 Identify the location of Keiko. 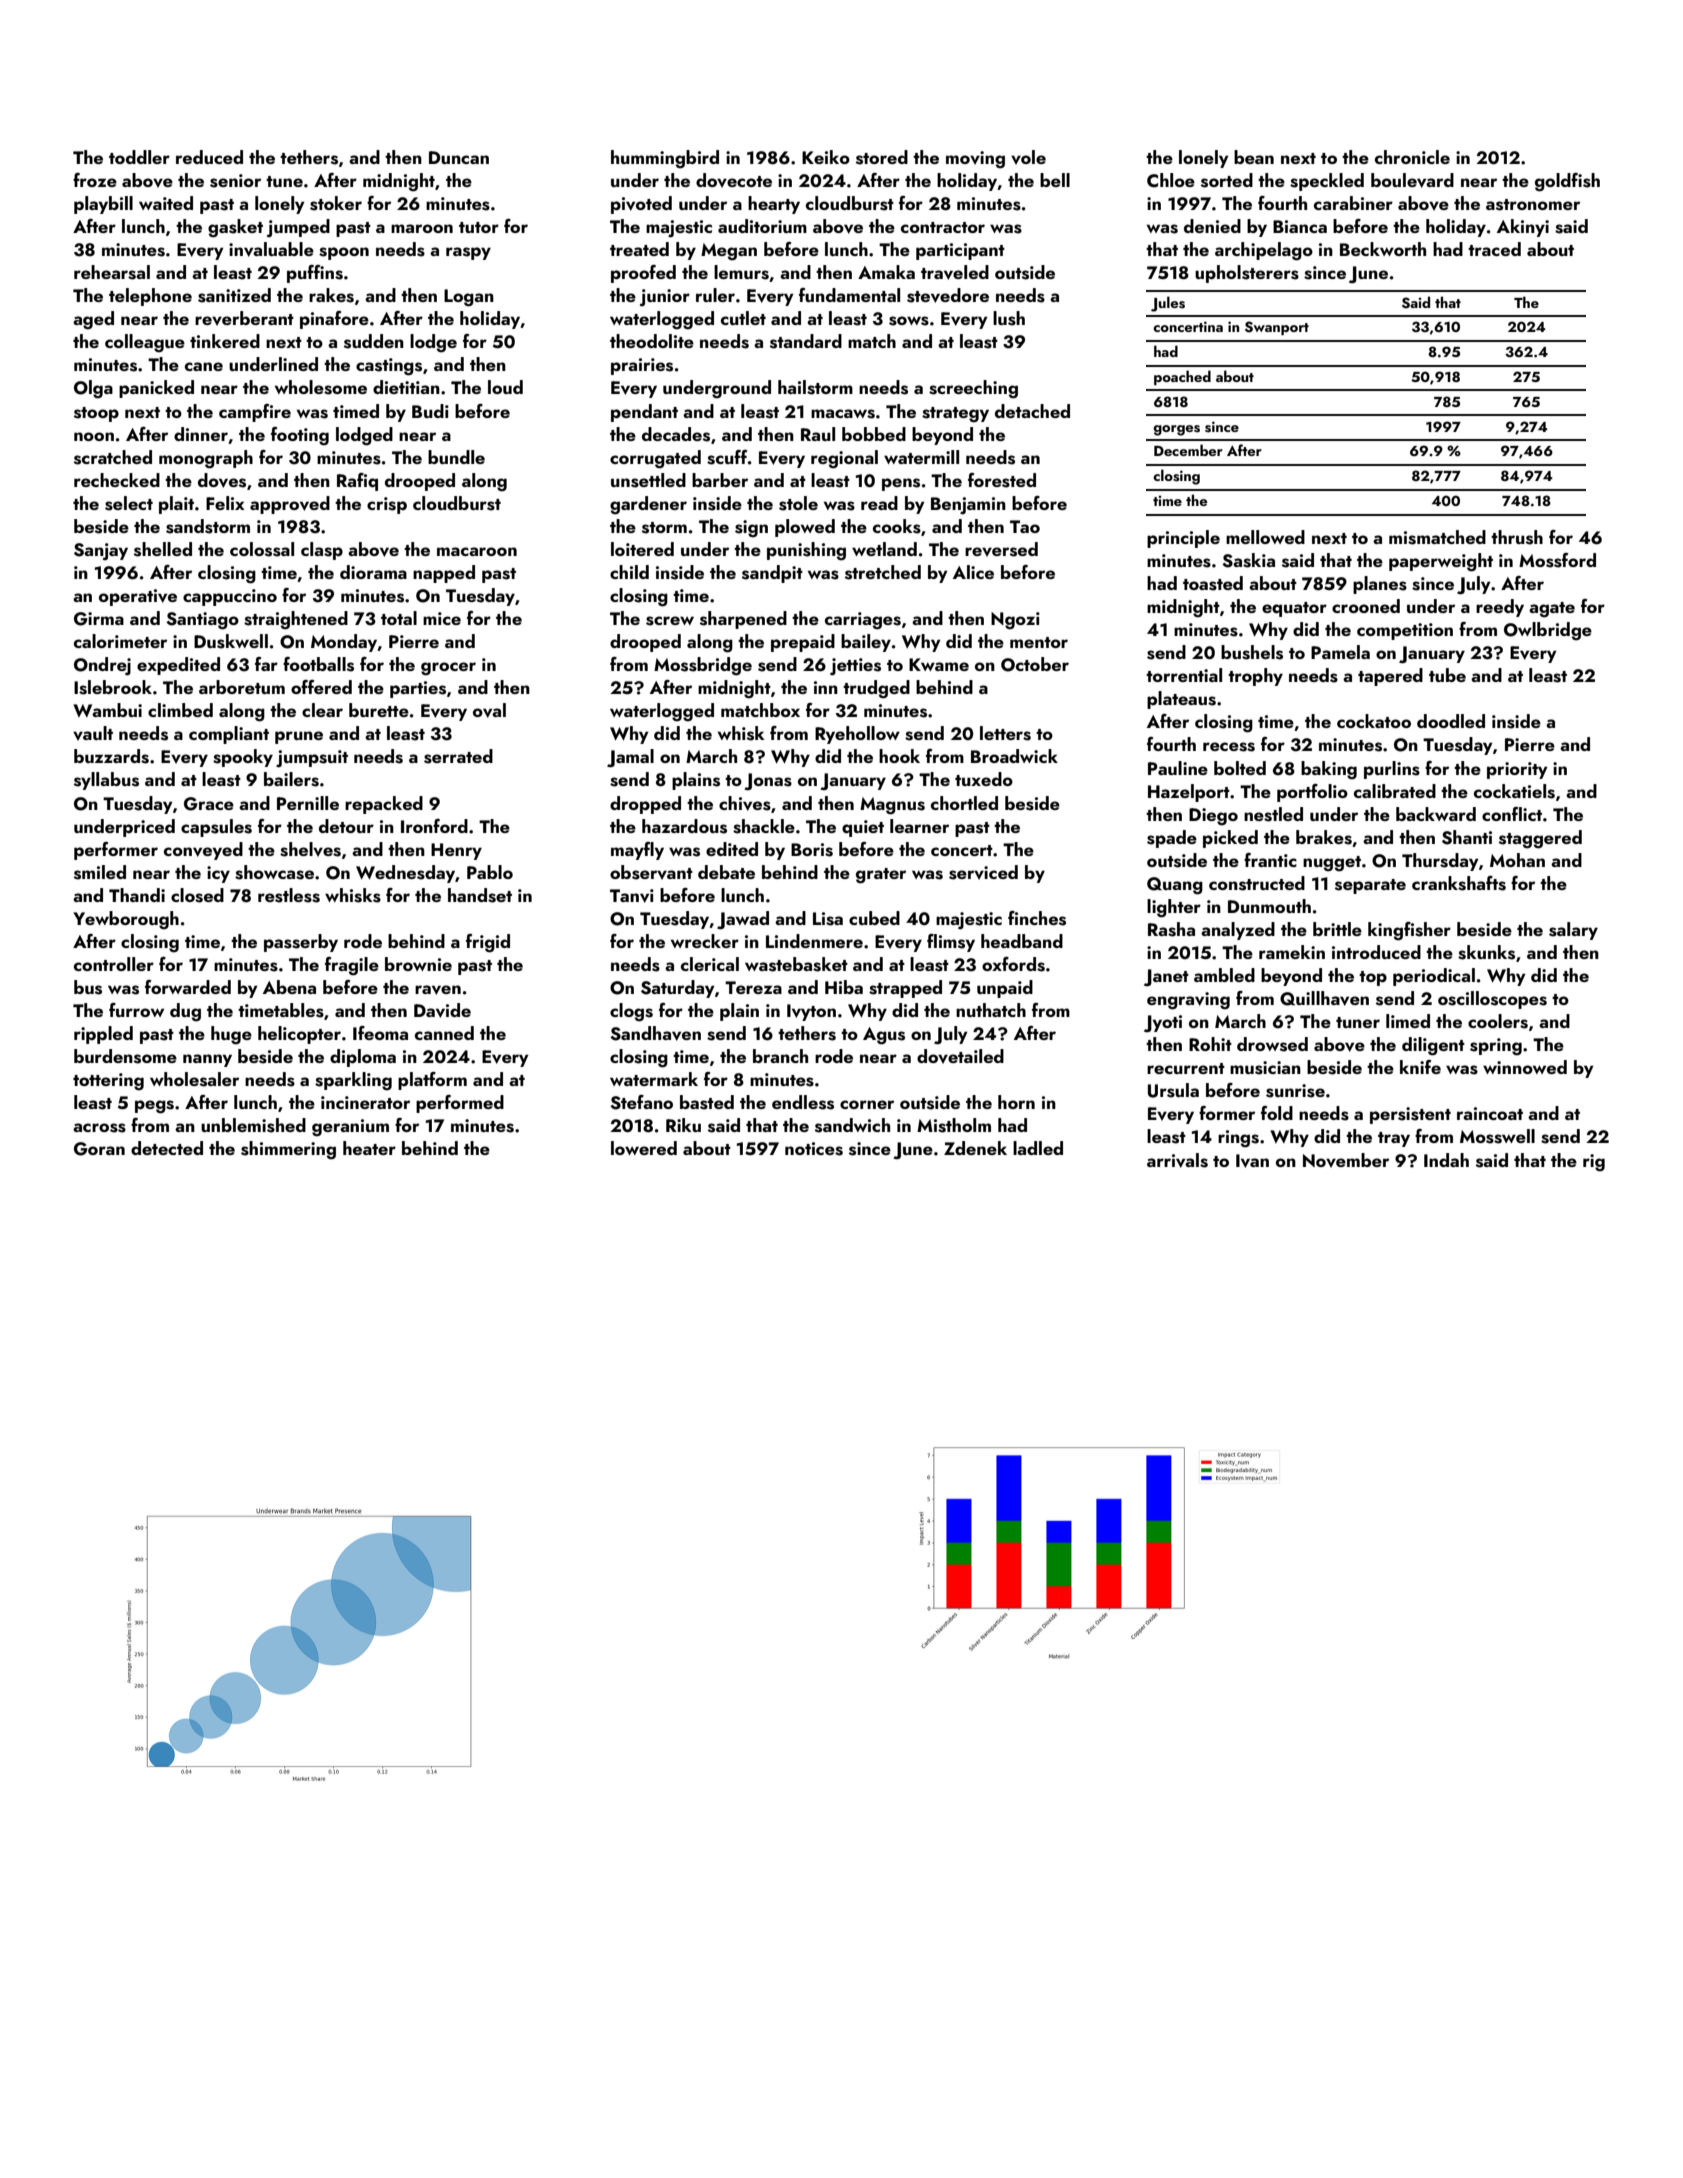
(826, 157).
